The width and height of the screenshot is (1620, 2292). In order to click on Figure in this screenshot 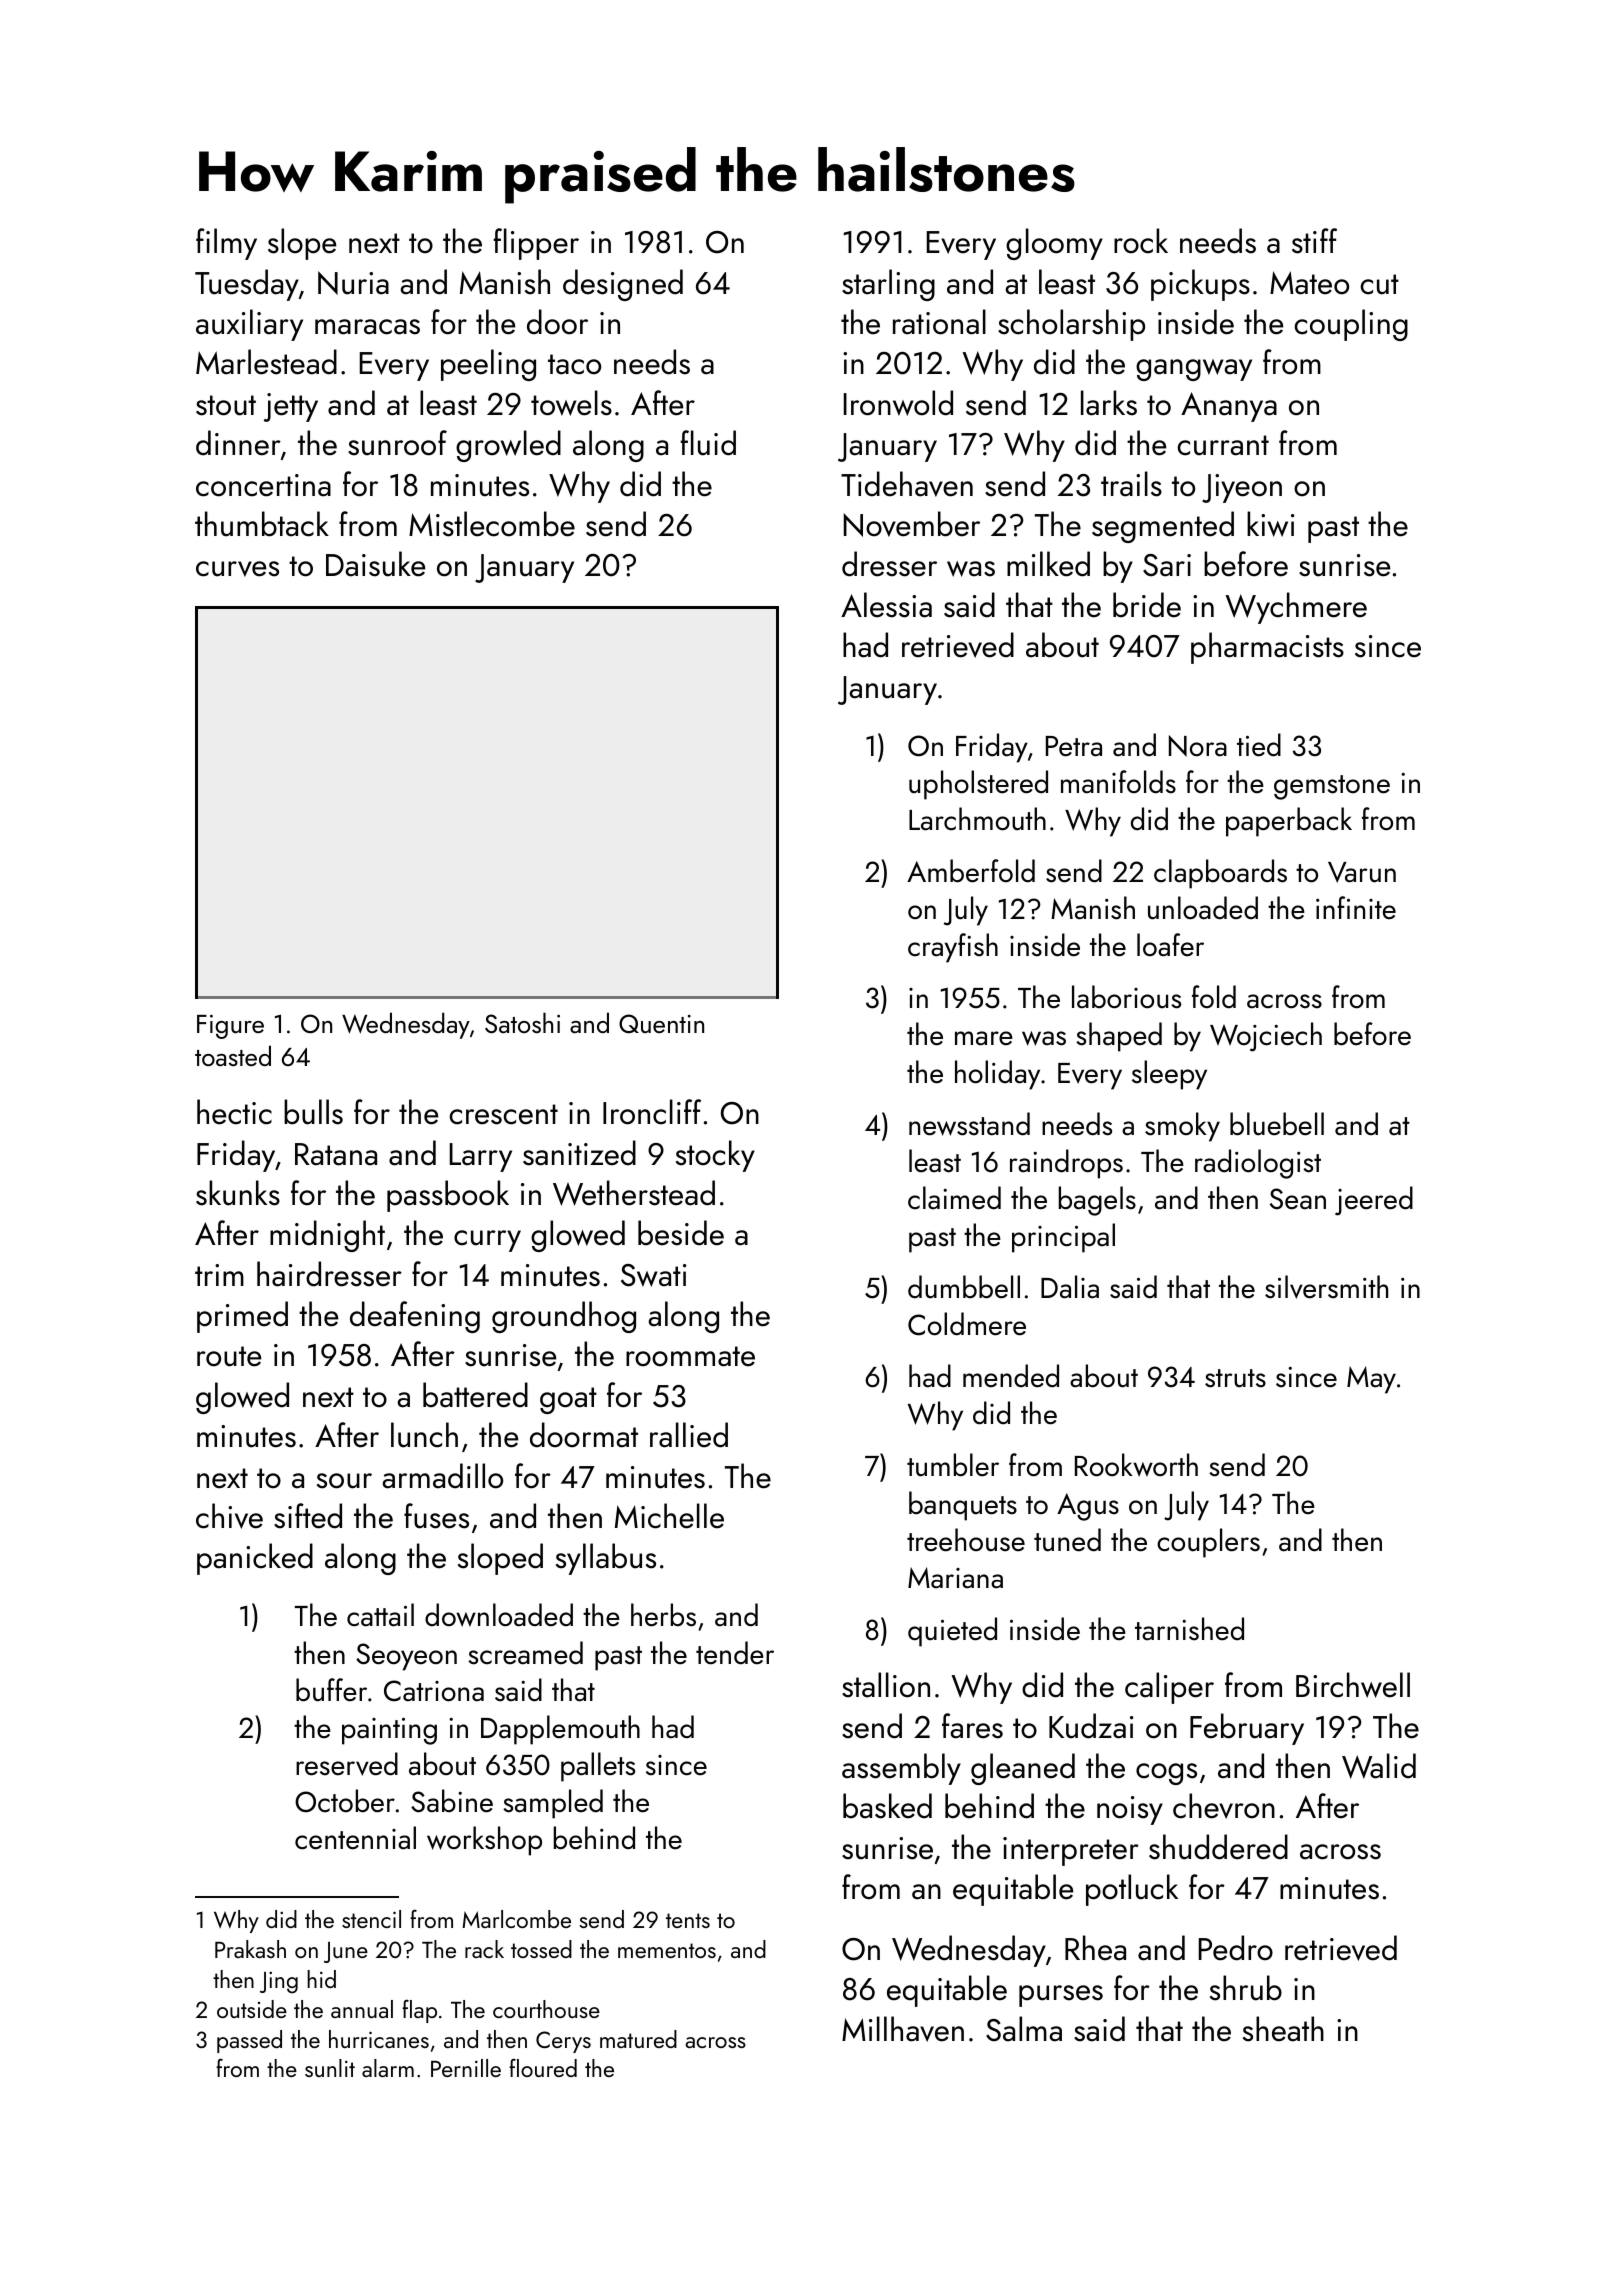, I will do `click(230, 1026)`.
